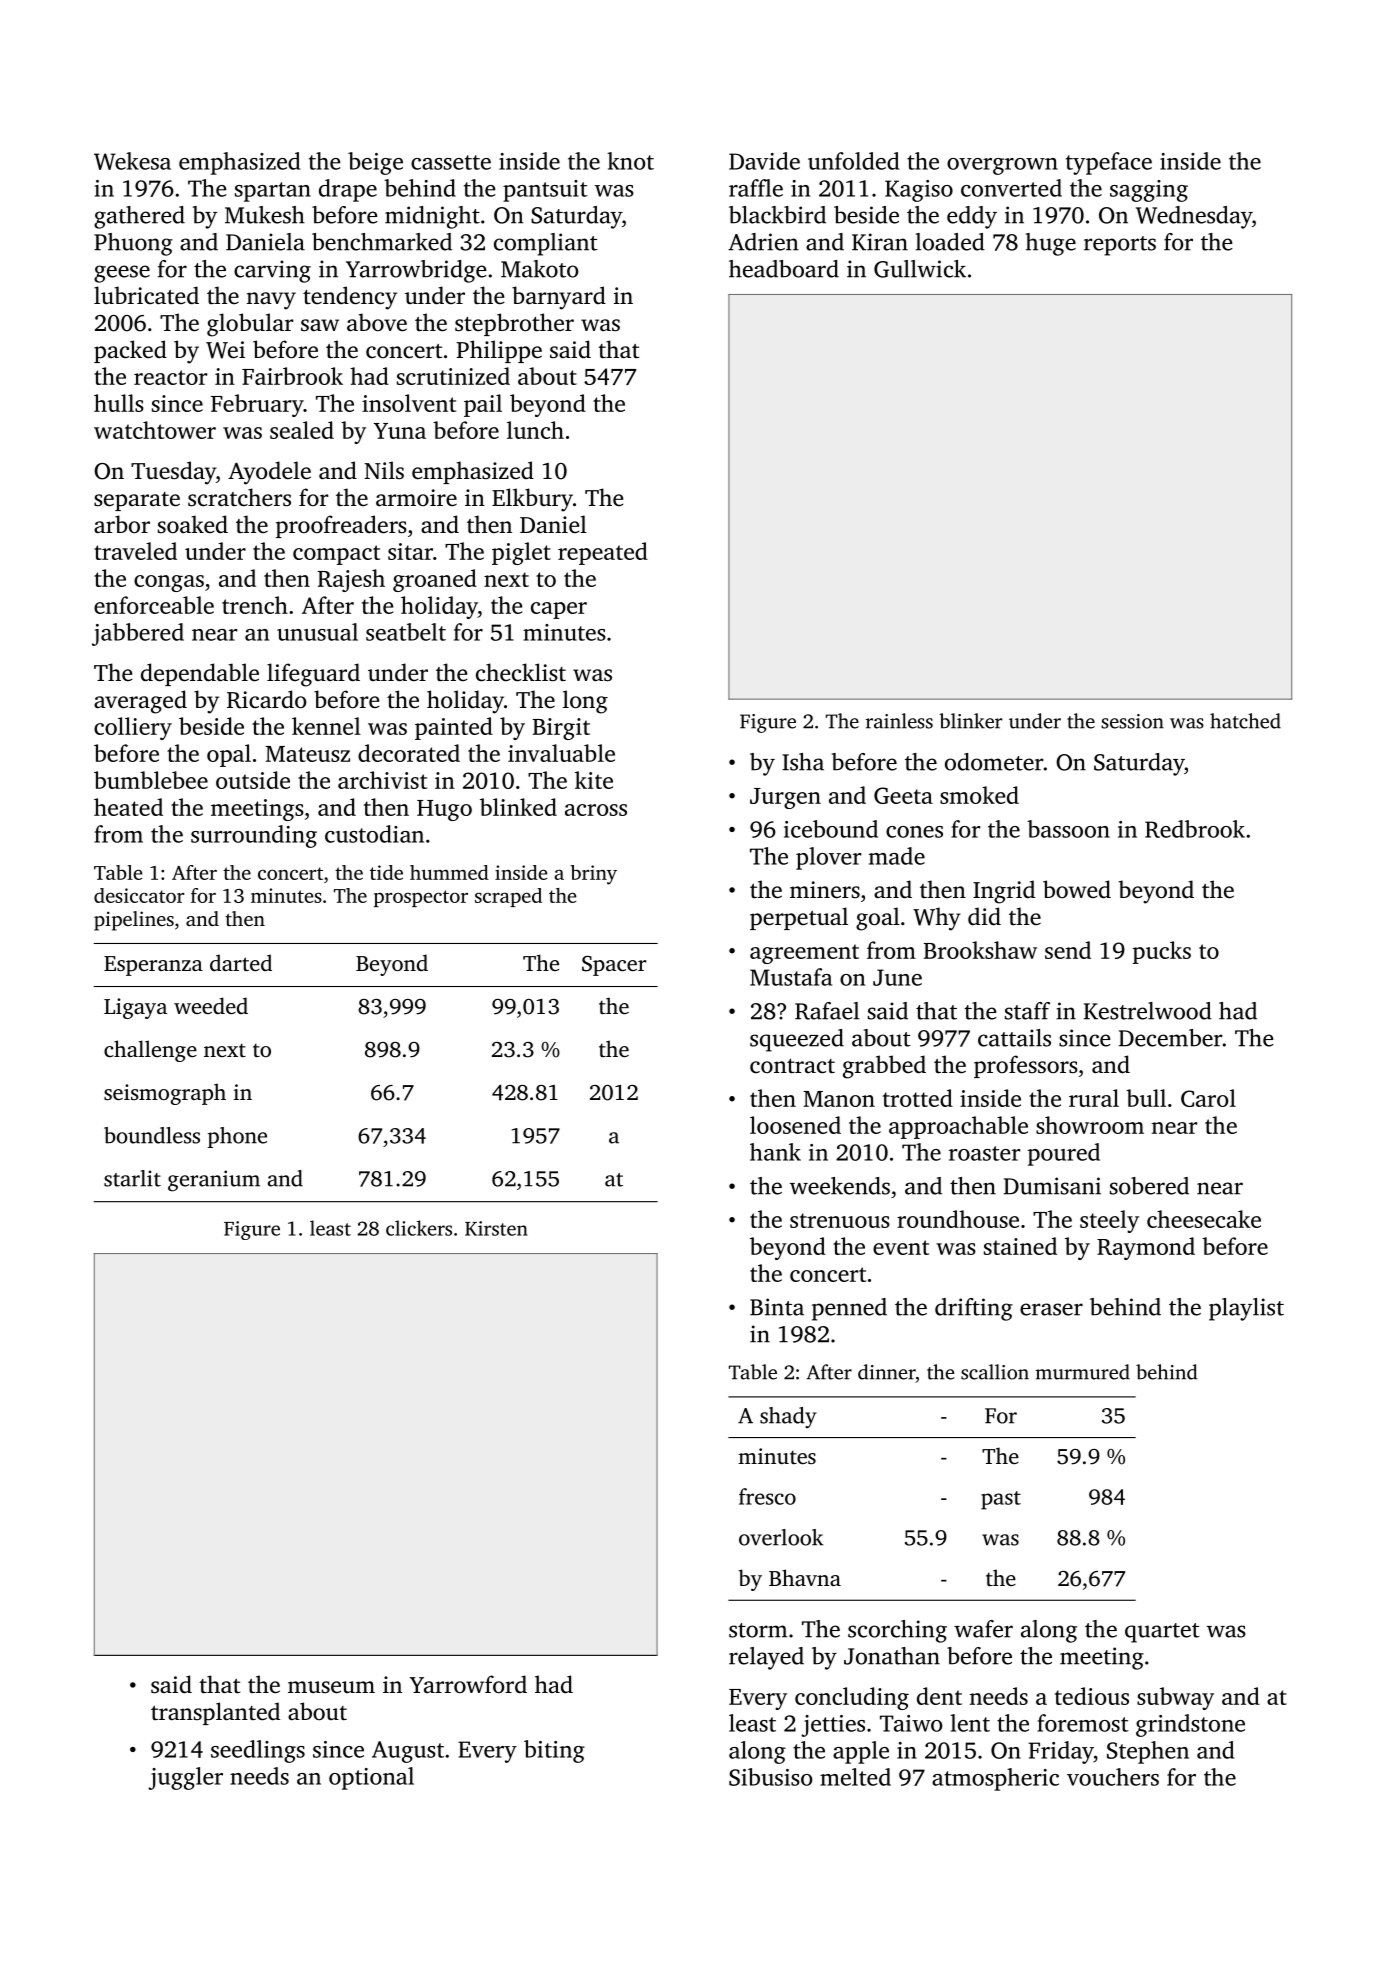  Describe the element at coordinates (764, 161) in the screenshot. I see `Davide` at that location.
